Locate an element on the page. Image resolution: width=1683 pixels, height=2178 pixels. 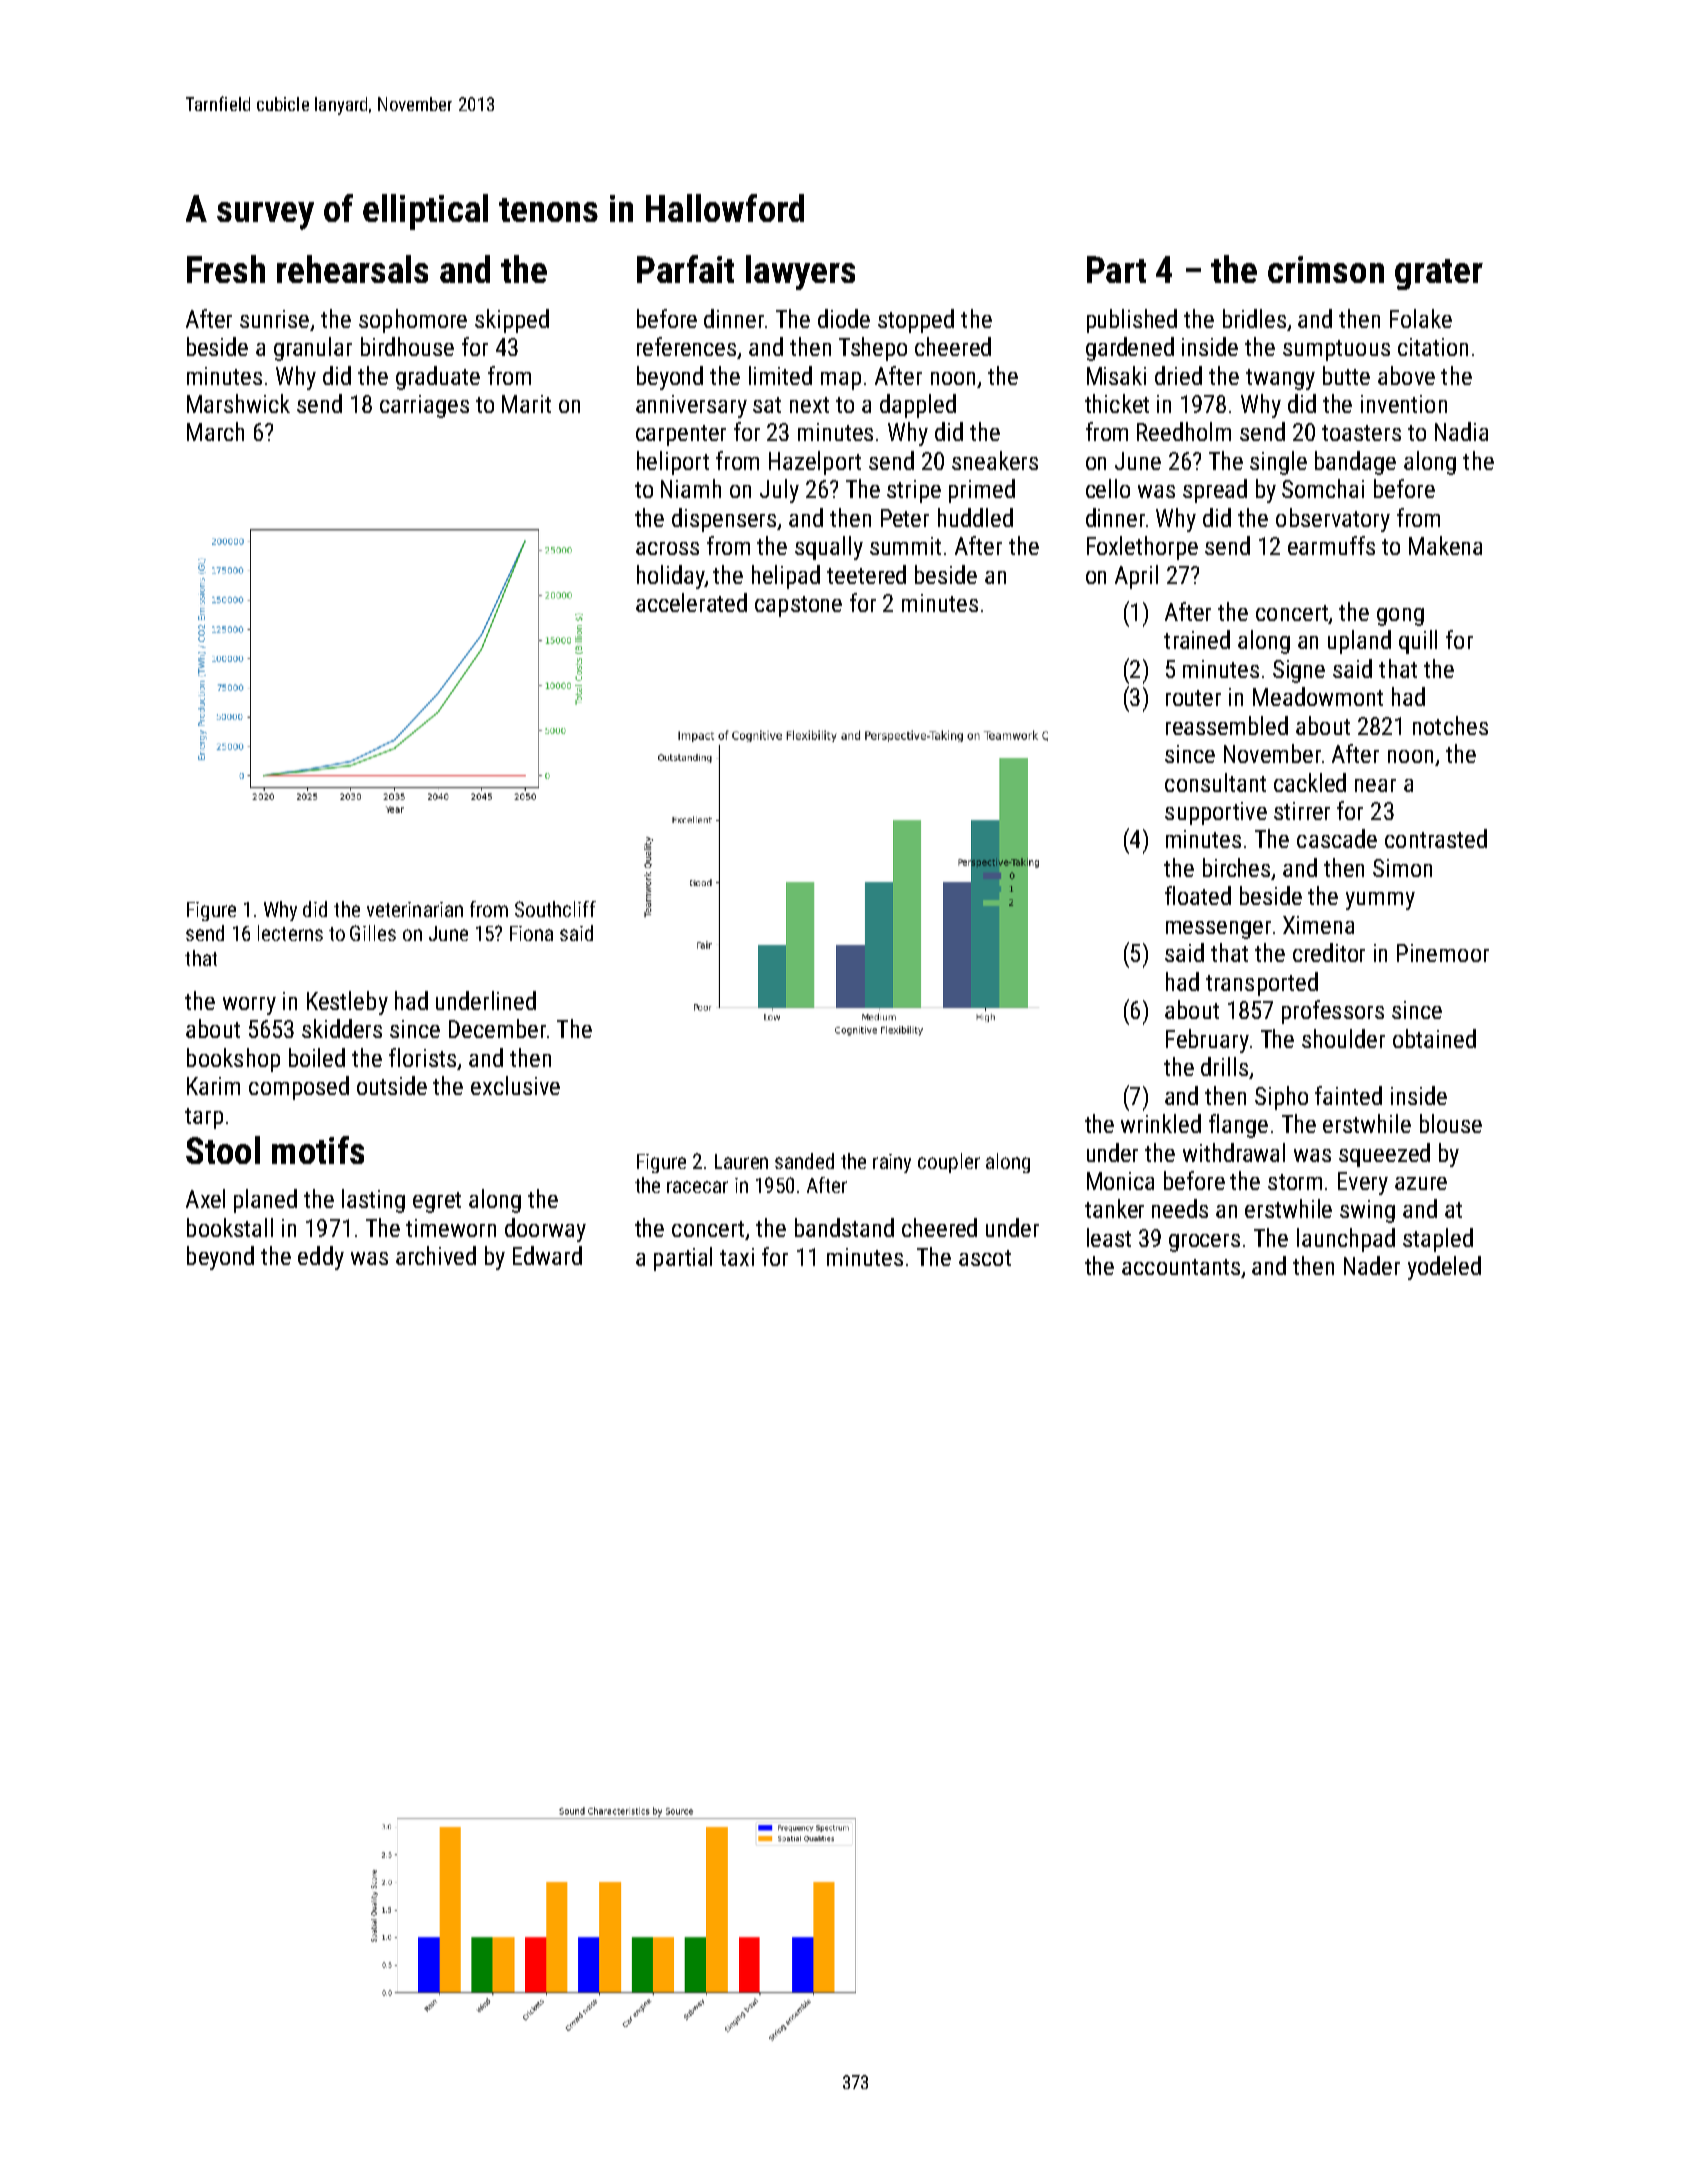
Hazelport is located at coordinates (815, 463).
